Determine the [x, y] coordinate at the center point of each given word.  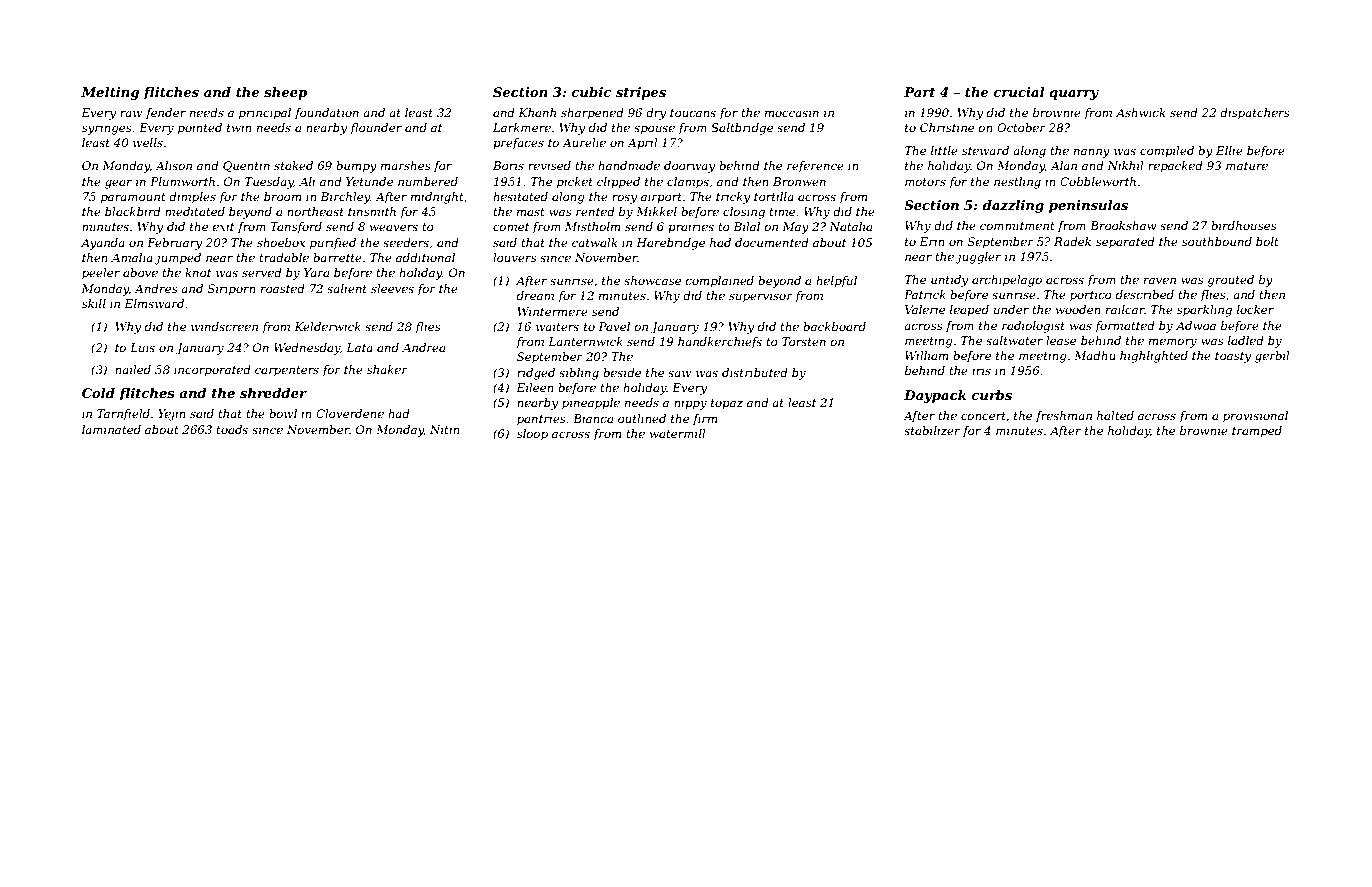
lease [1061, 340]
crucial [1019, 92]
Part [919, 92]
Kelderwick [327, 326]
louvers [515, 257]
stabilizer [932, 430]
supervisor [761, 297]
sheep [285, 93]
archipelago [1007, 281]
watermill [678, 433]
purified [333, 244]
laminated [111, 429]
